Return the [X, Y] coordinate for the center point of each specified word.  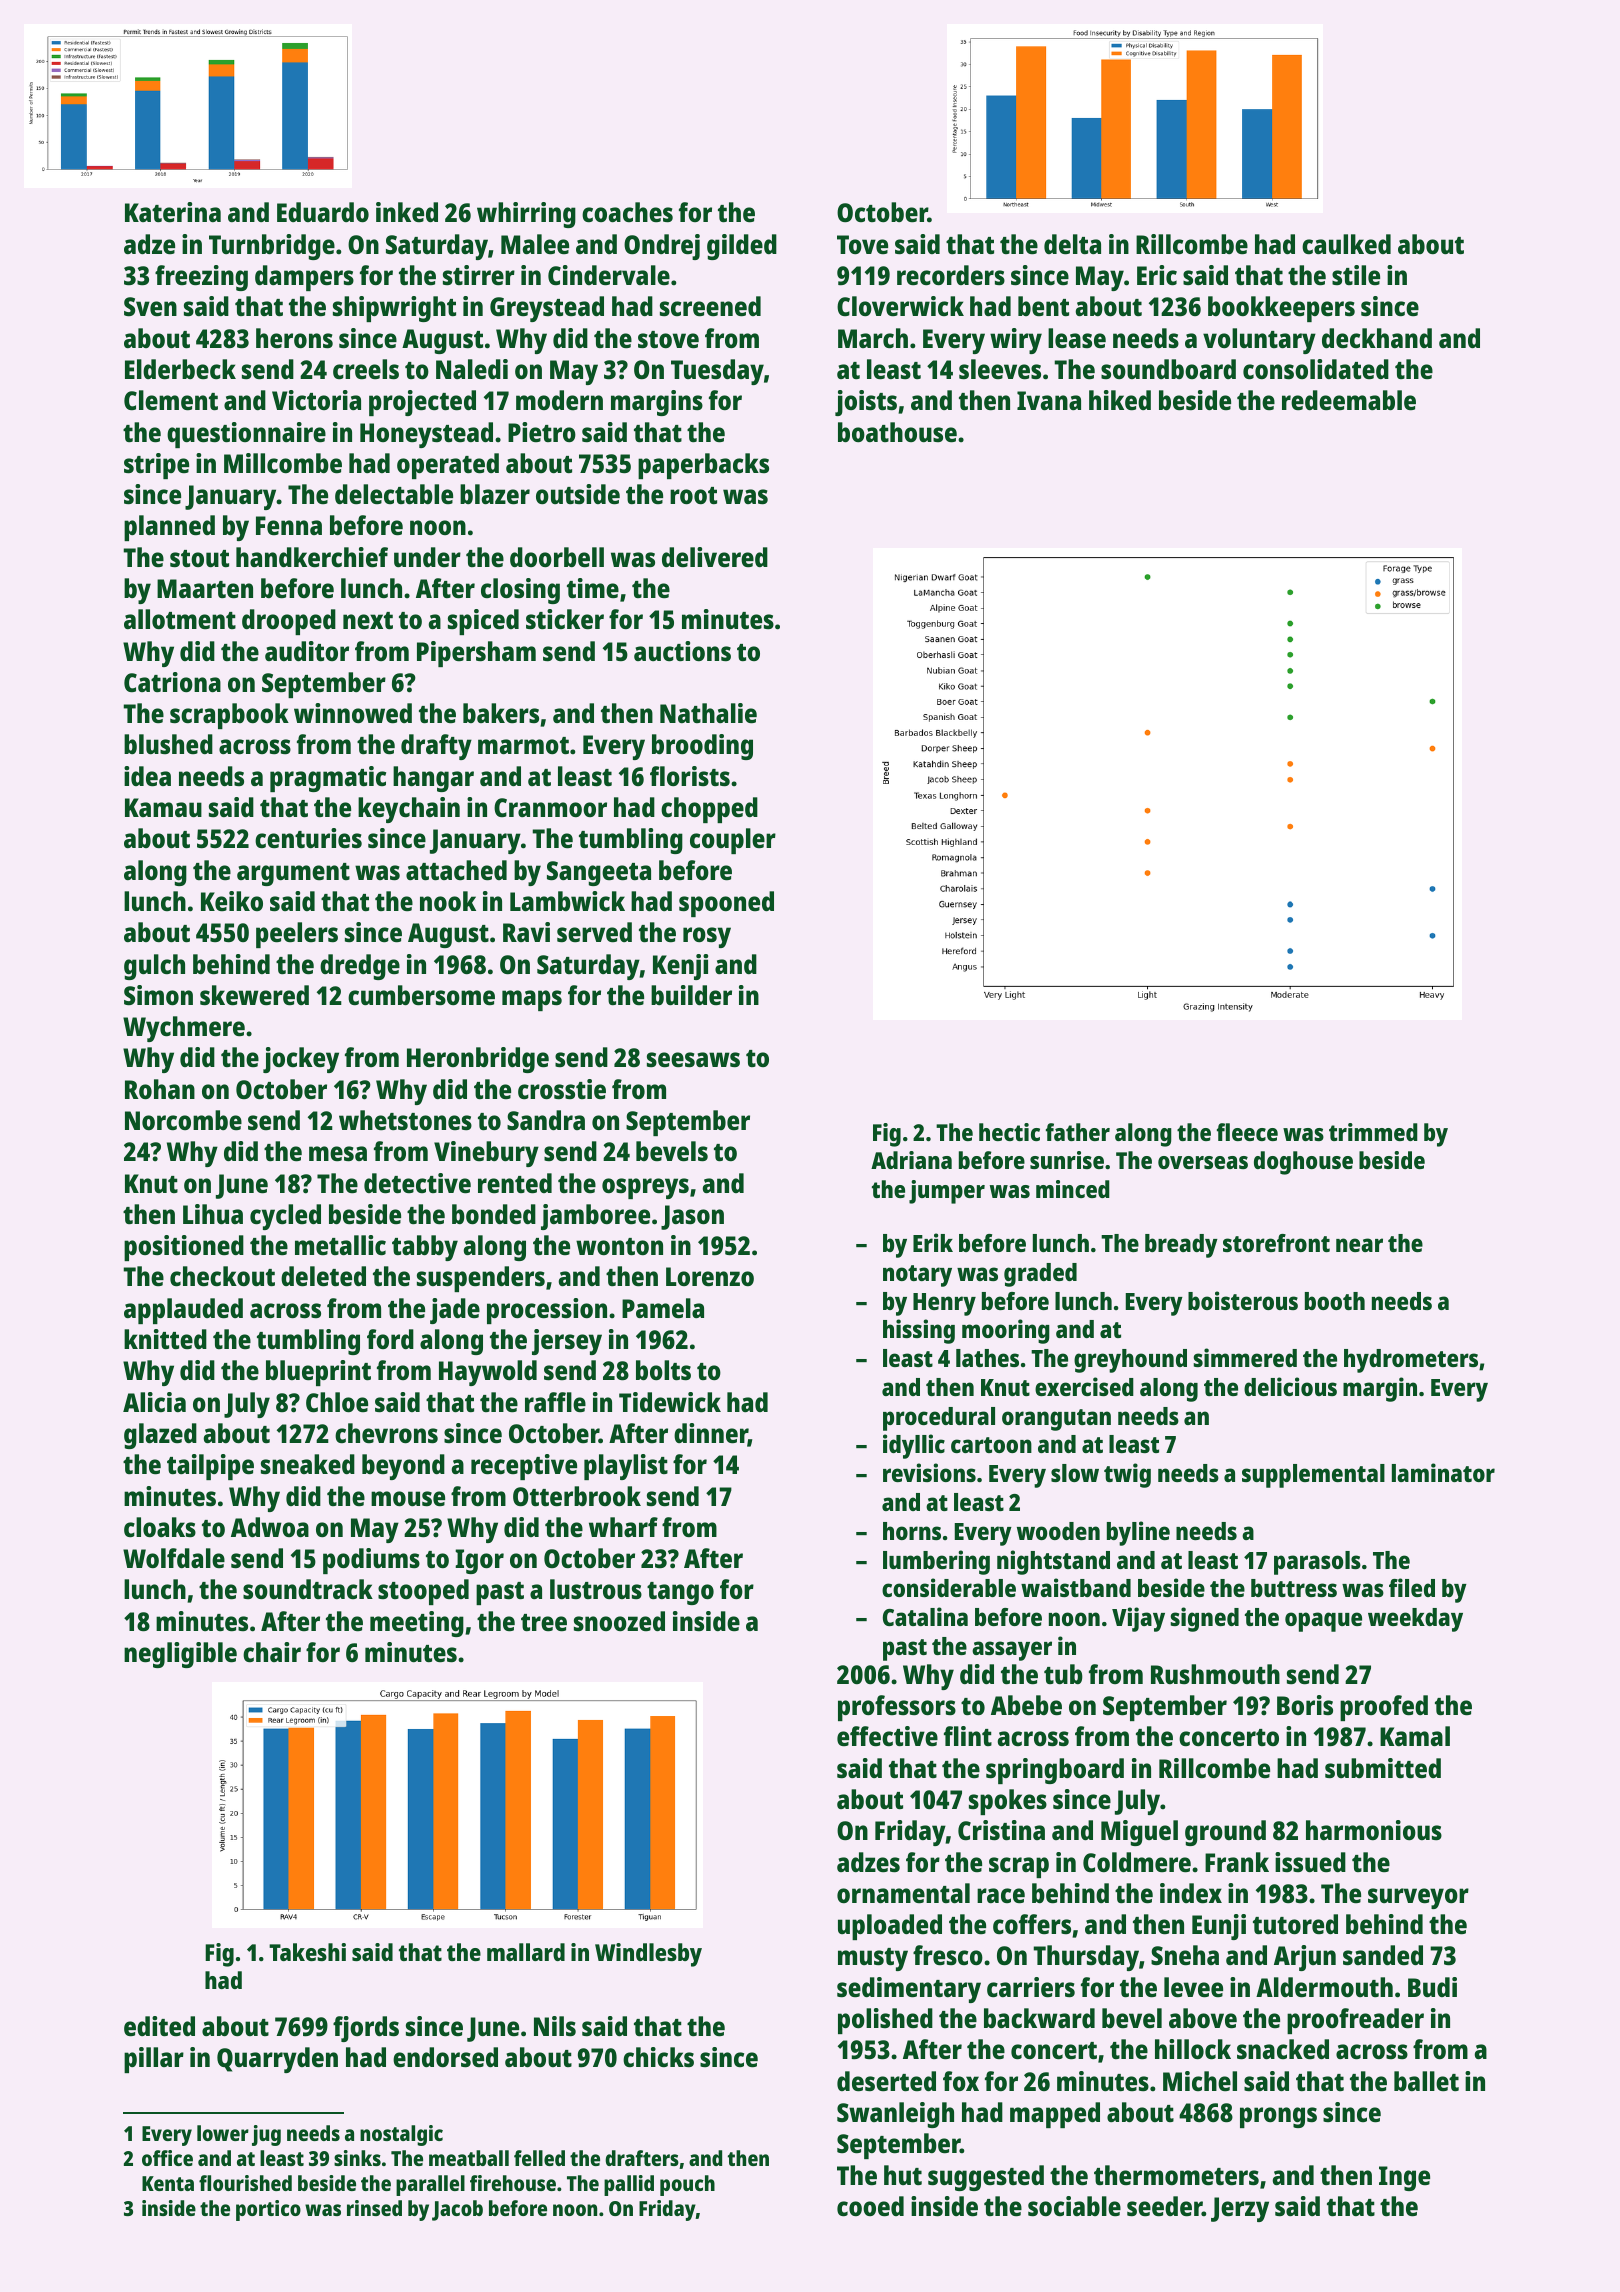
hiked [1120, 400]
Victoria [316, 400]
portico [268, 2210]
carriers [1031, 1987]
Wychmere [184, 1029]
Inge [1404, 2178]
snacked [1283, 2049]
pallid [629, 2185]
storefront [1276, 1243]
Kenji [680, 967]
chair [272, 1652]
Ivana [1049, 400]
